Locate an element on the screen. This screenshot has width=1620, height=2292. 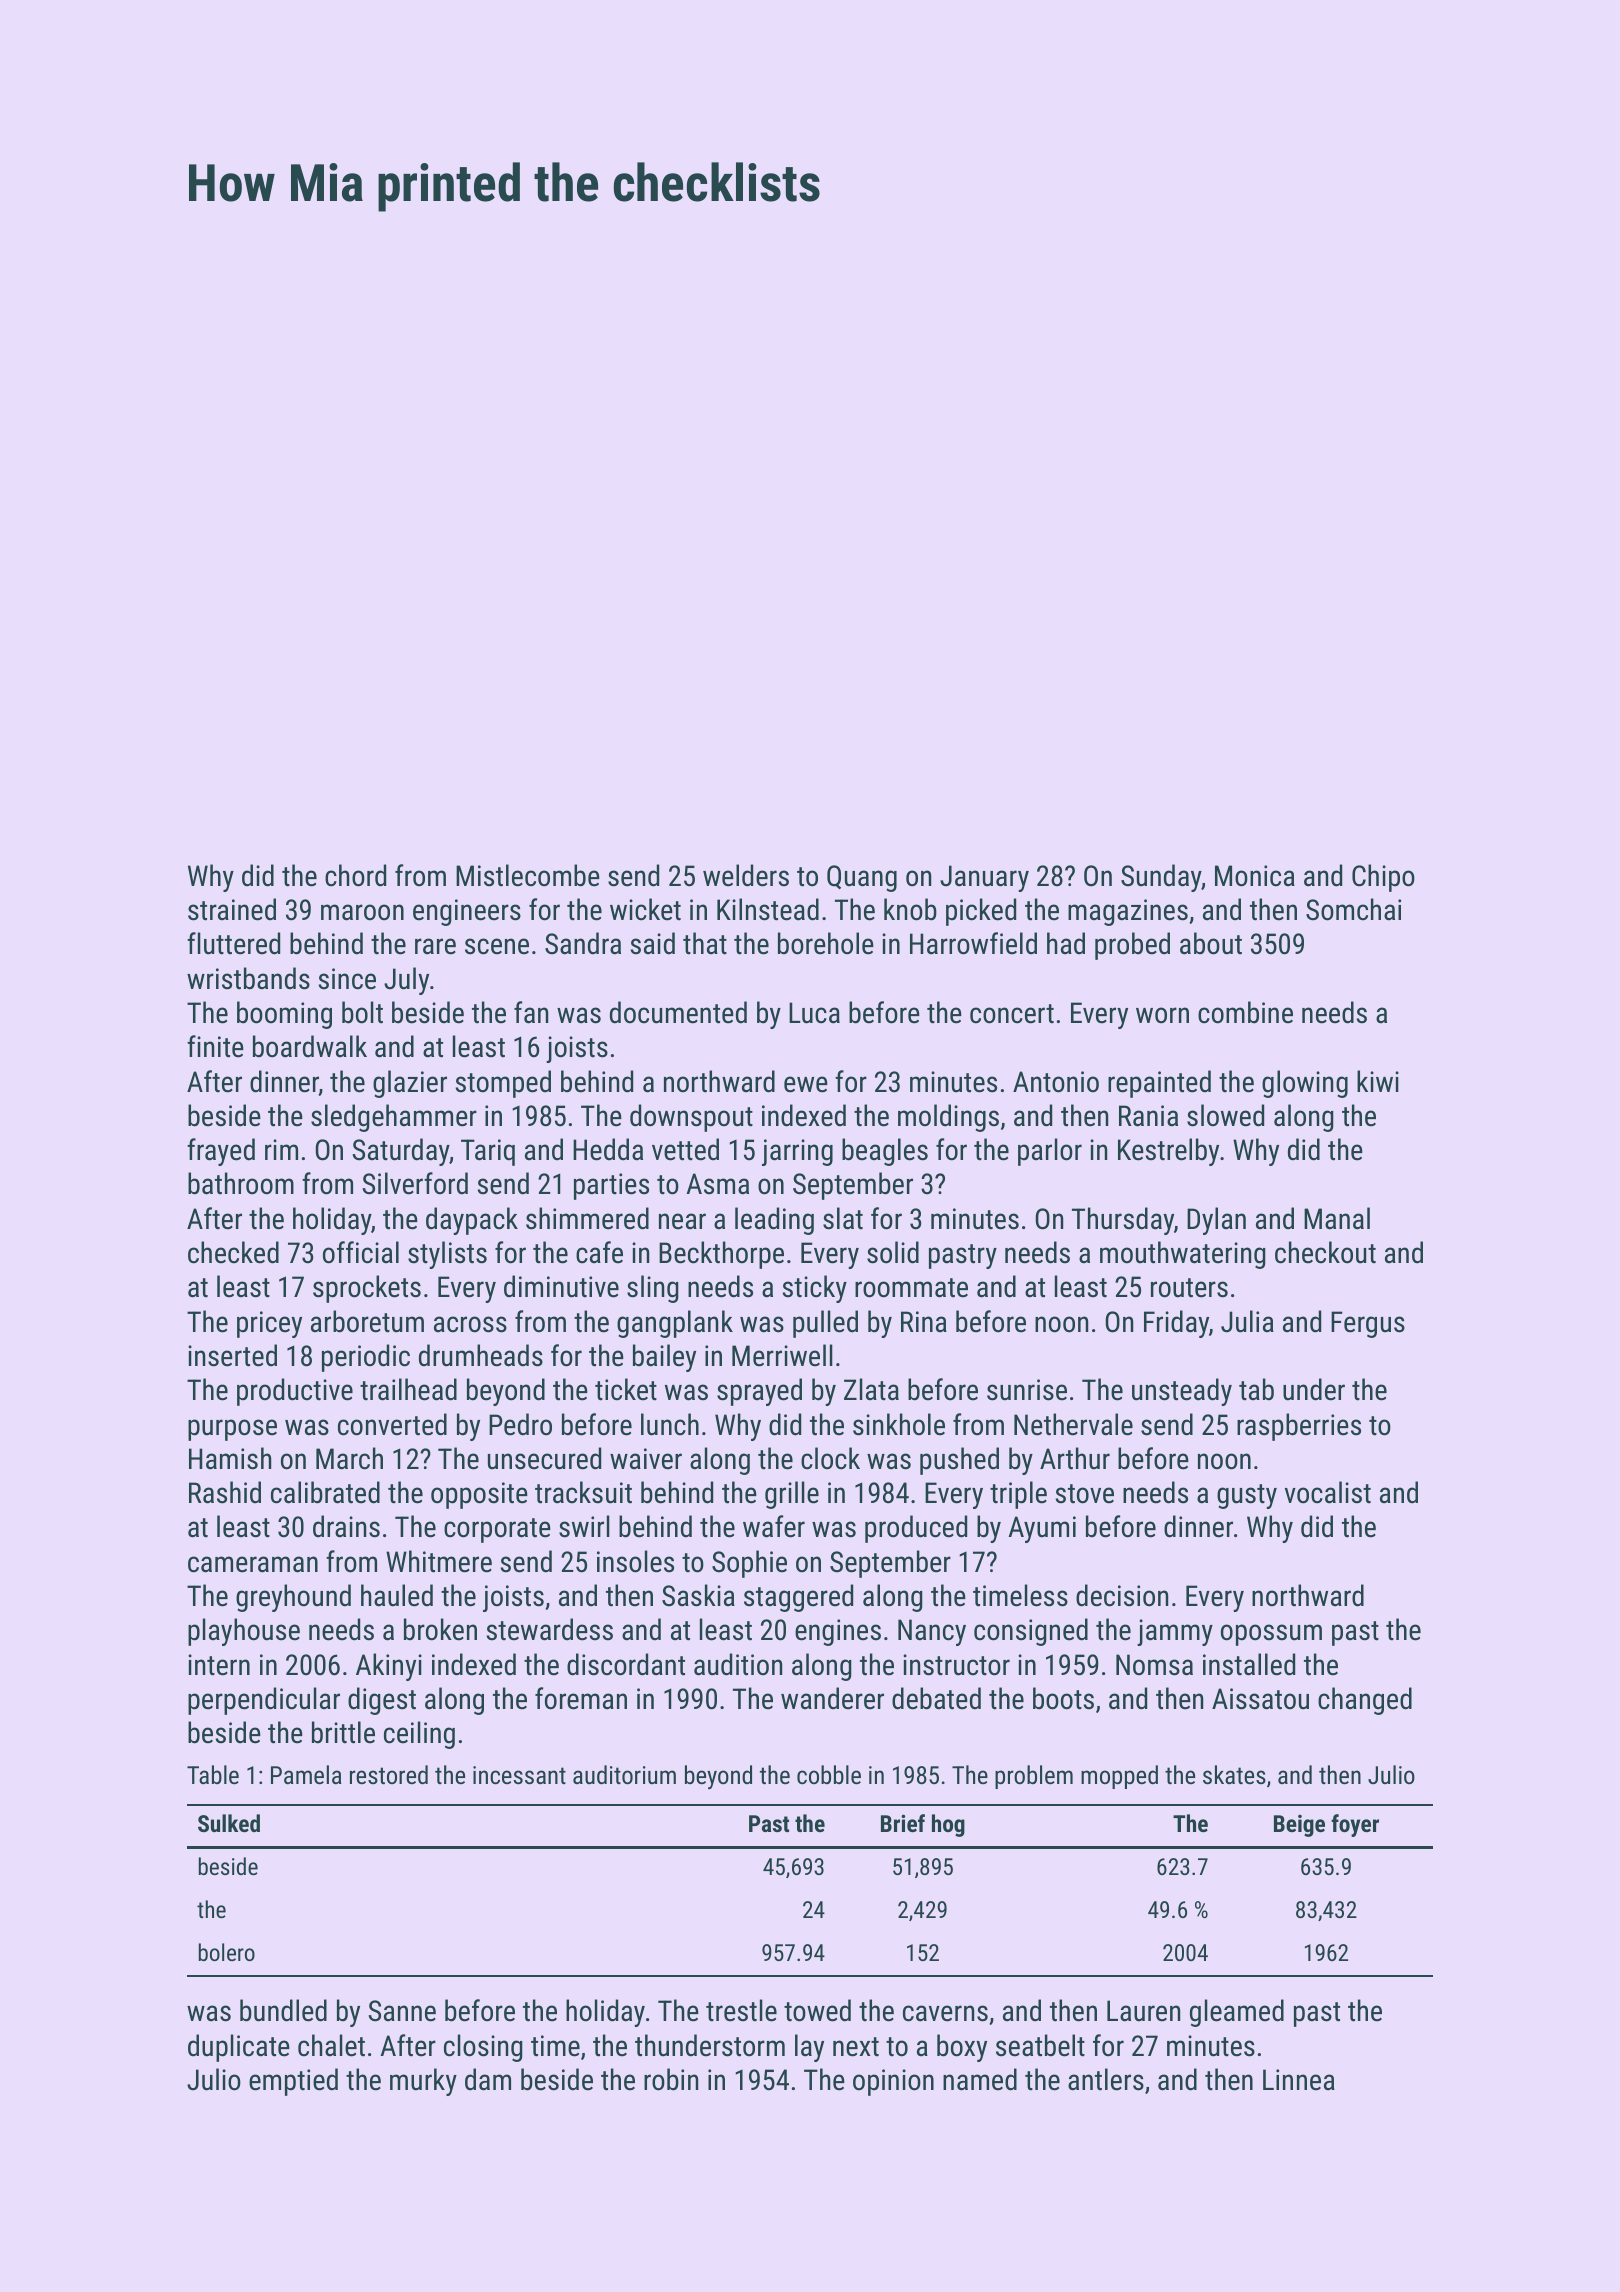
perpendicular is located at coordinates (264, 1701).
